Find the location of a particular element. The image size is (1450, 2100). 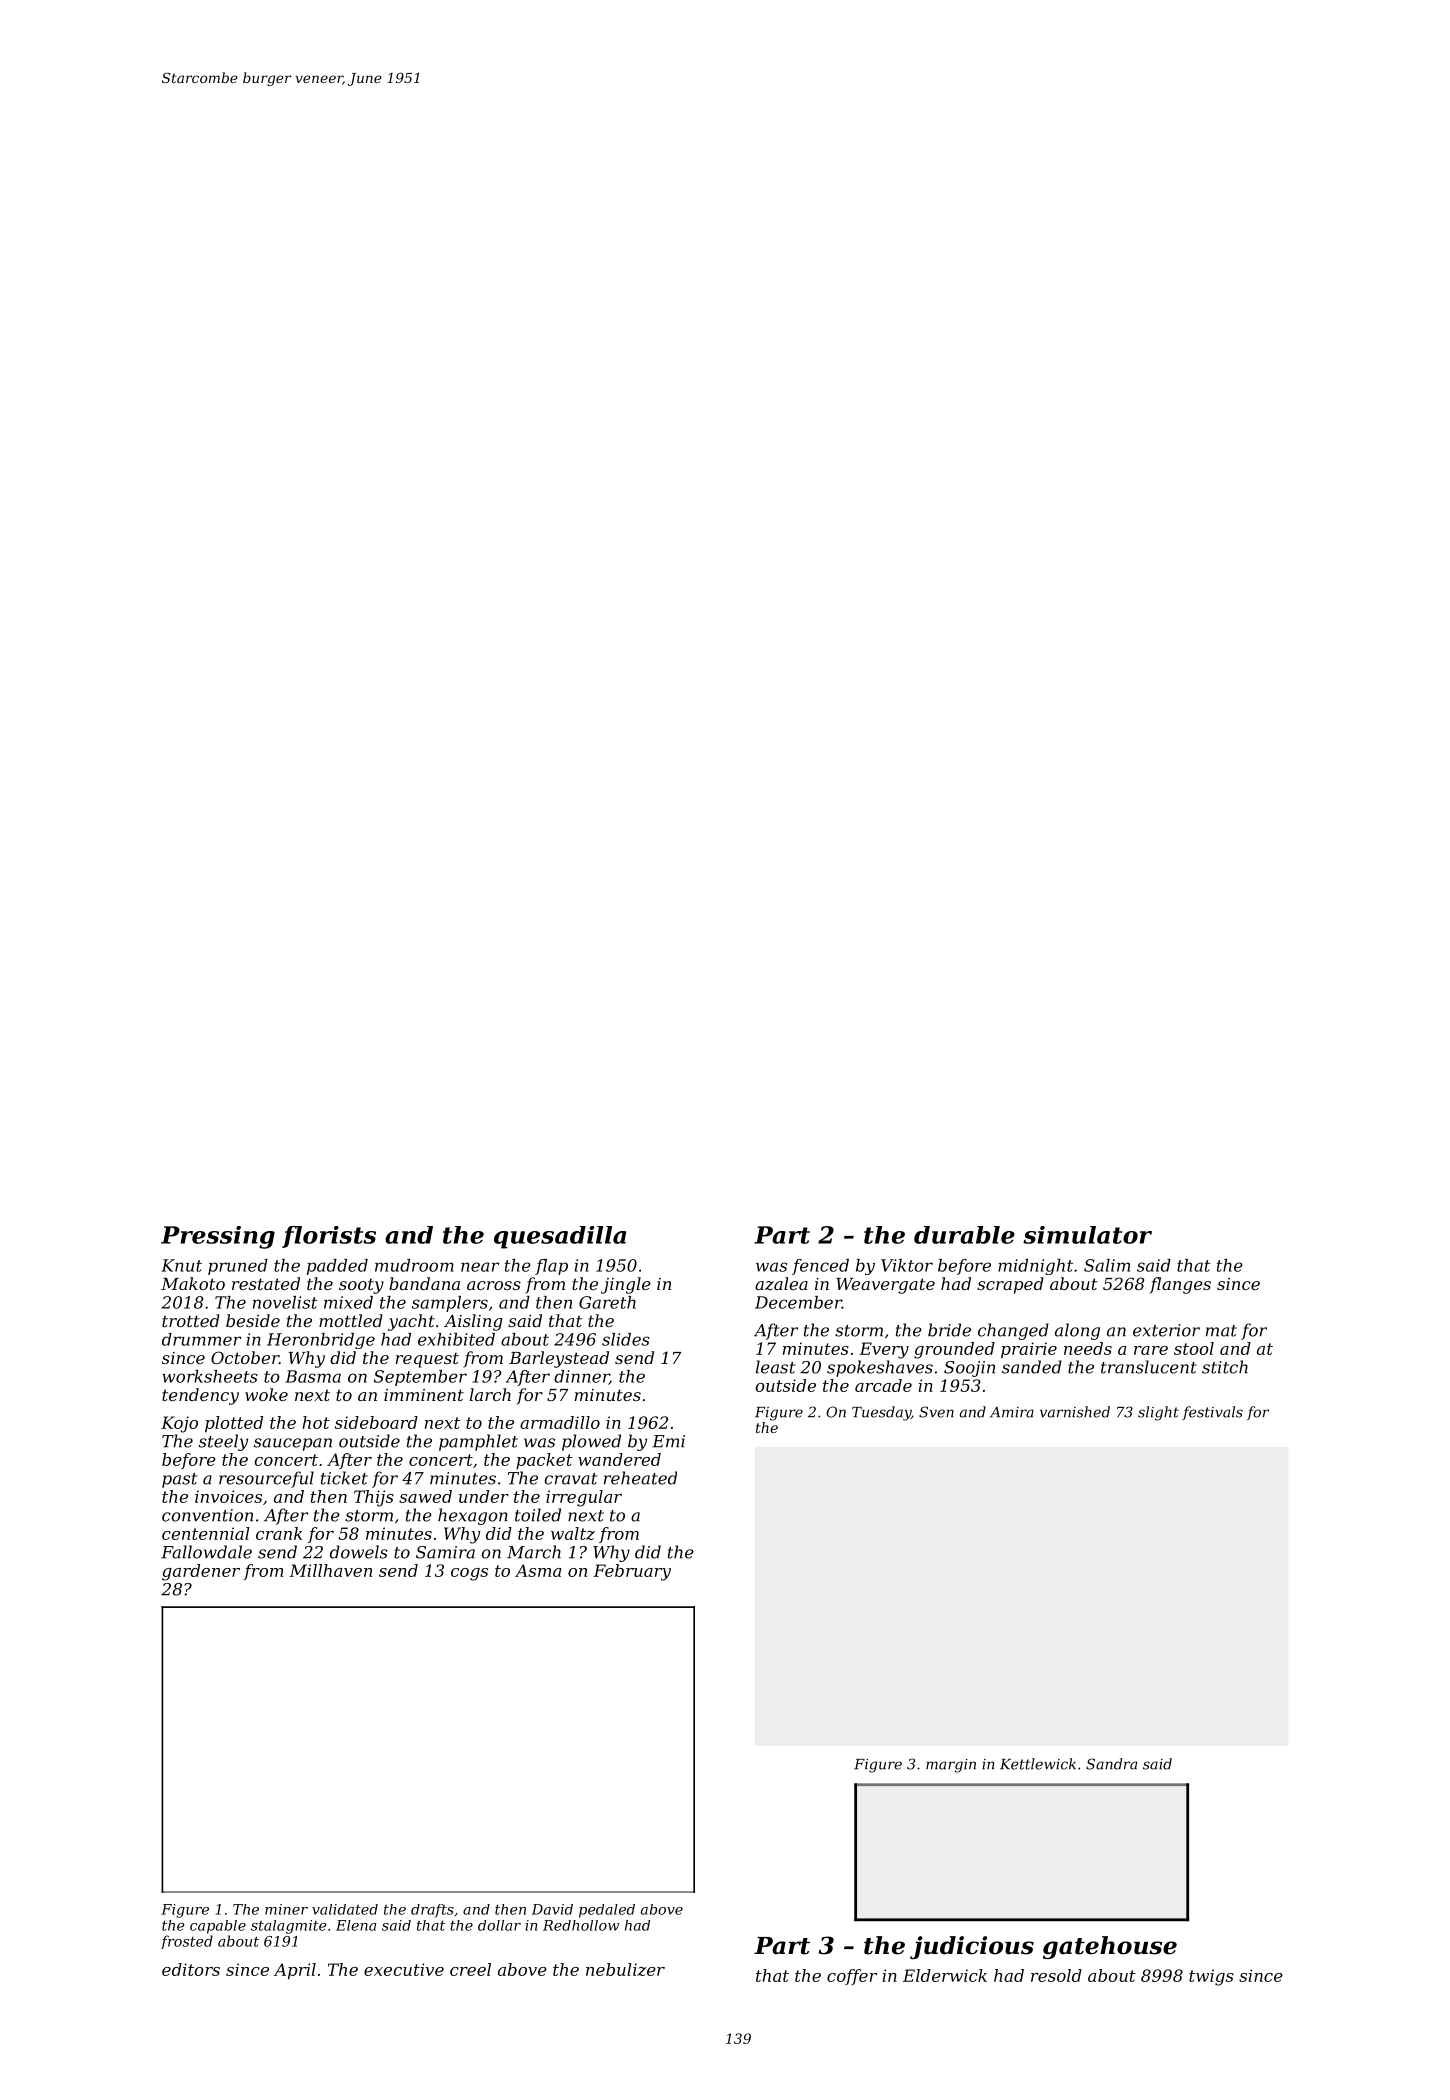

validated is located at coordinates (345, 1909).
